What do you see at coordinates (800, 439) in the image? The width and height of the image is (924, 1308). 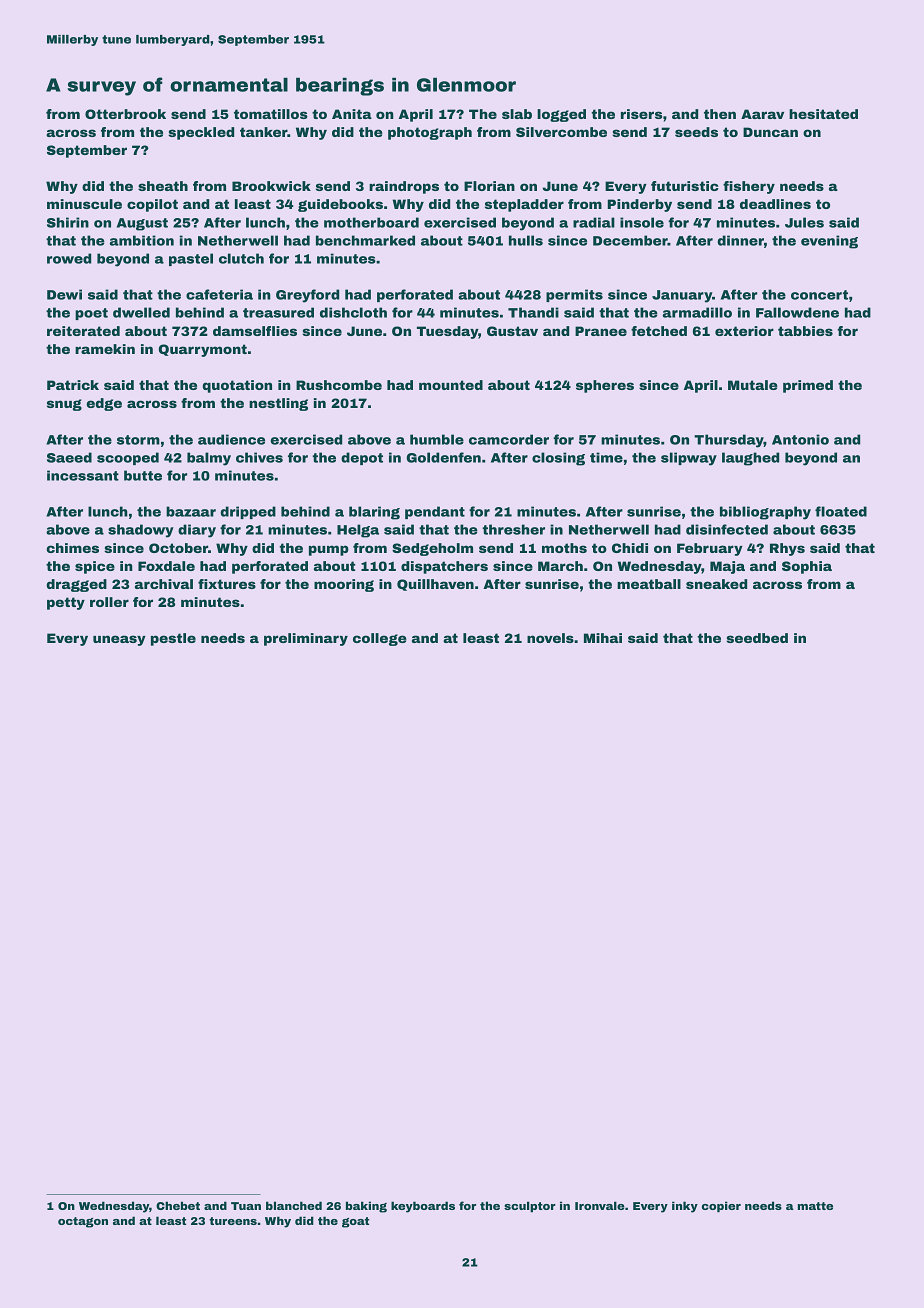 I see `Antonio` at bounding box center [800, 439].
